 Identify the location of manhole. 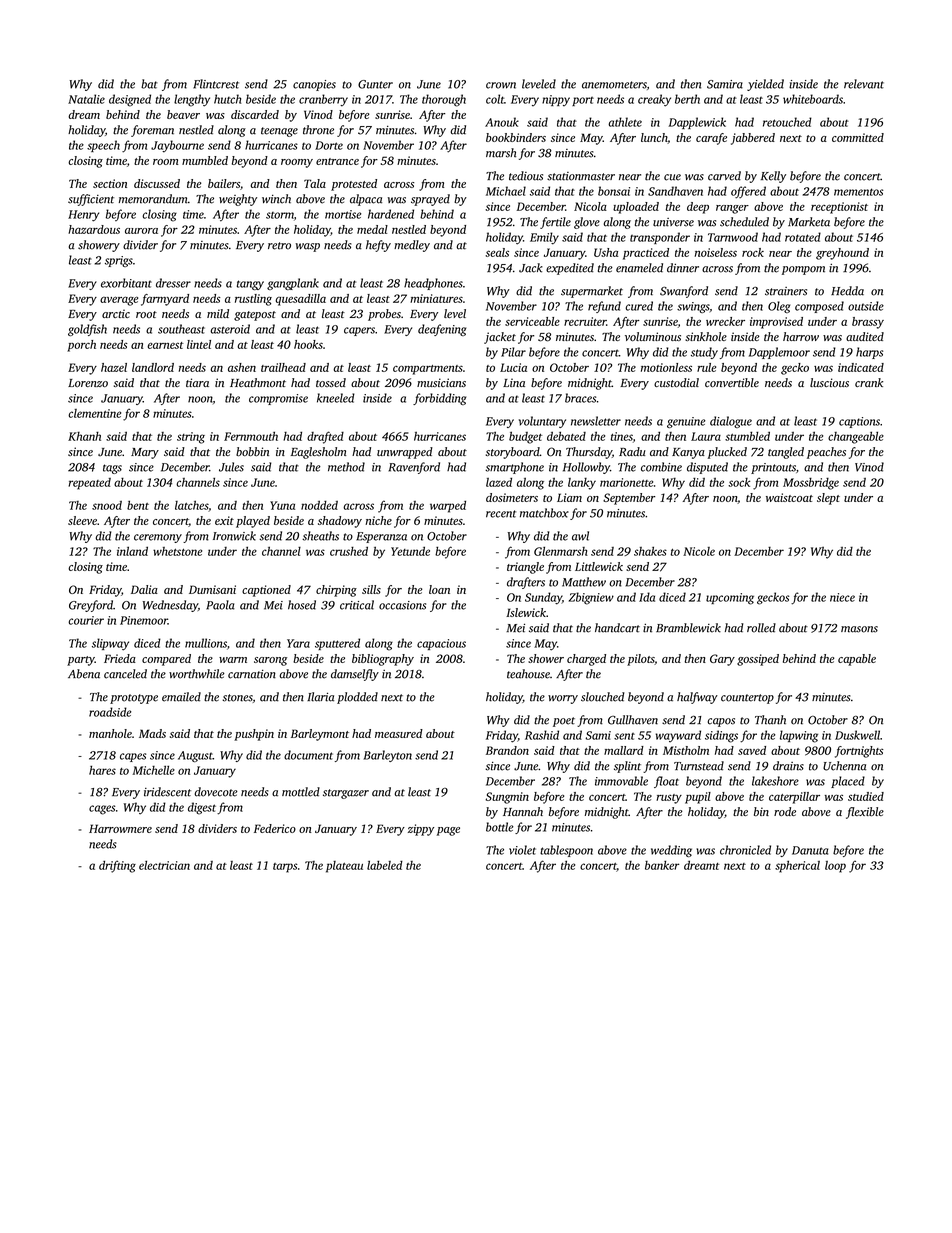
(110, 733).
